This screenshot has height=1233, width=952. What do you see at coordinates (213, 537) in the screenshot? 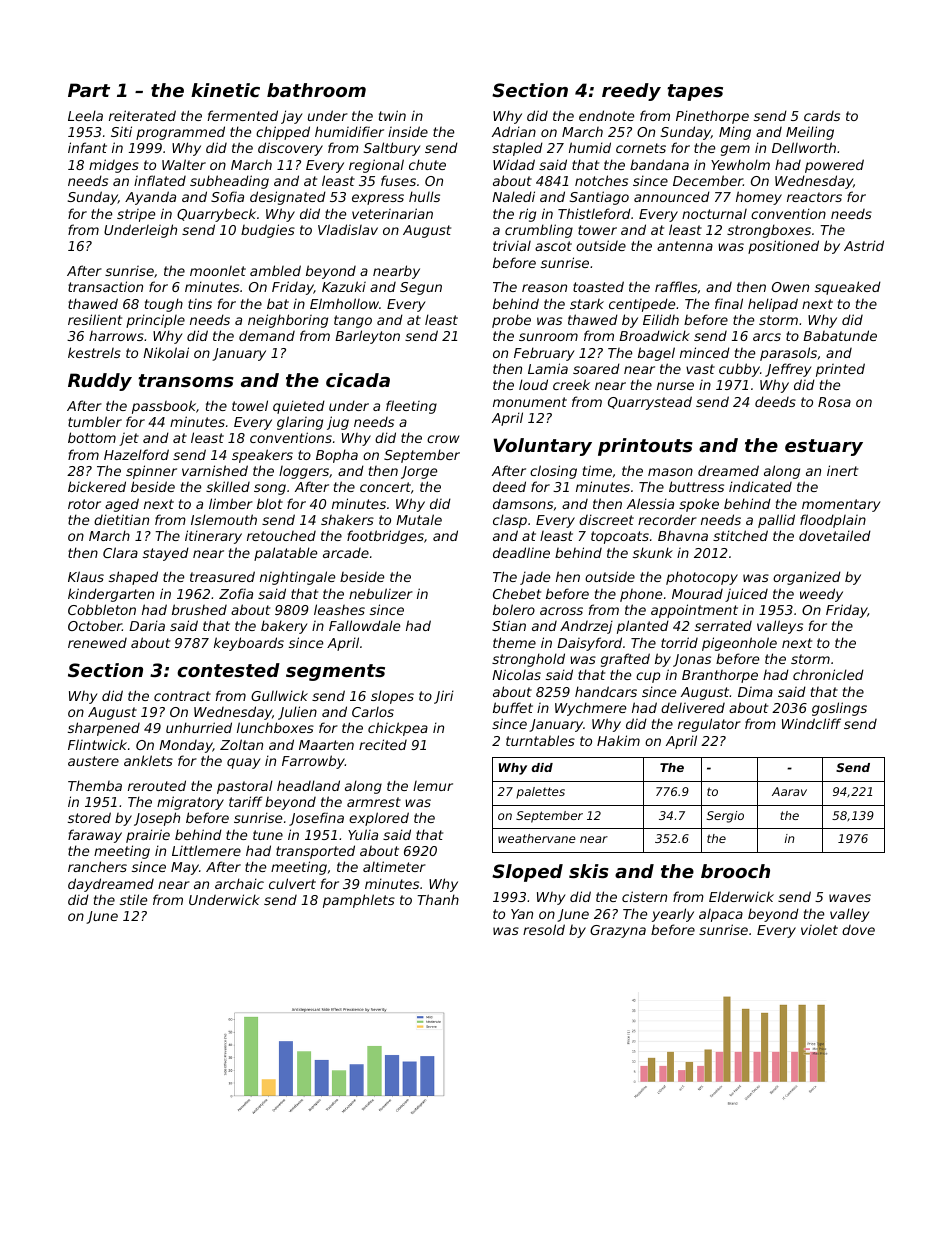
I see `itinerary` at bounding box center [213, 537].
